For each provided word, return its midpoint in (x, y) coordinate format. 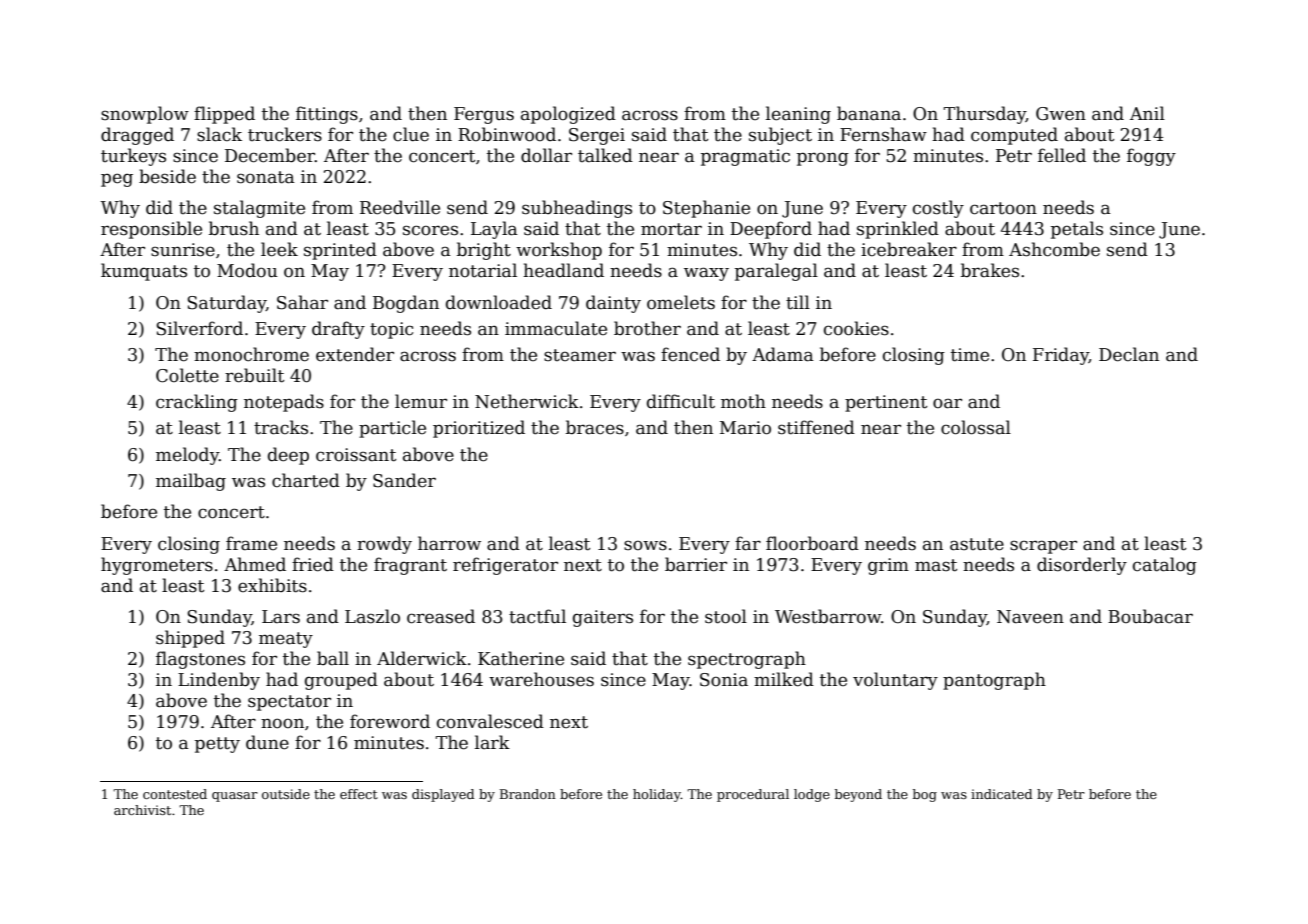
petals (1077, 230)
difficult (681, 401)
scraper (1043, 547)
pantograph (994, 681)
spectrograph (747, 660)
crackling (197, 403)
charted (306, 480)
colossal (976, 427)
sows (645, 545)
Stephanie (706, 209)
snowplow (145, 115)
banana (869, 113)
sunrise (183, 250)
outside (286, 794)
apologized (568, 115)
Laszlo (372, 616)
